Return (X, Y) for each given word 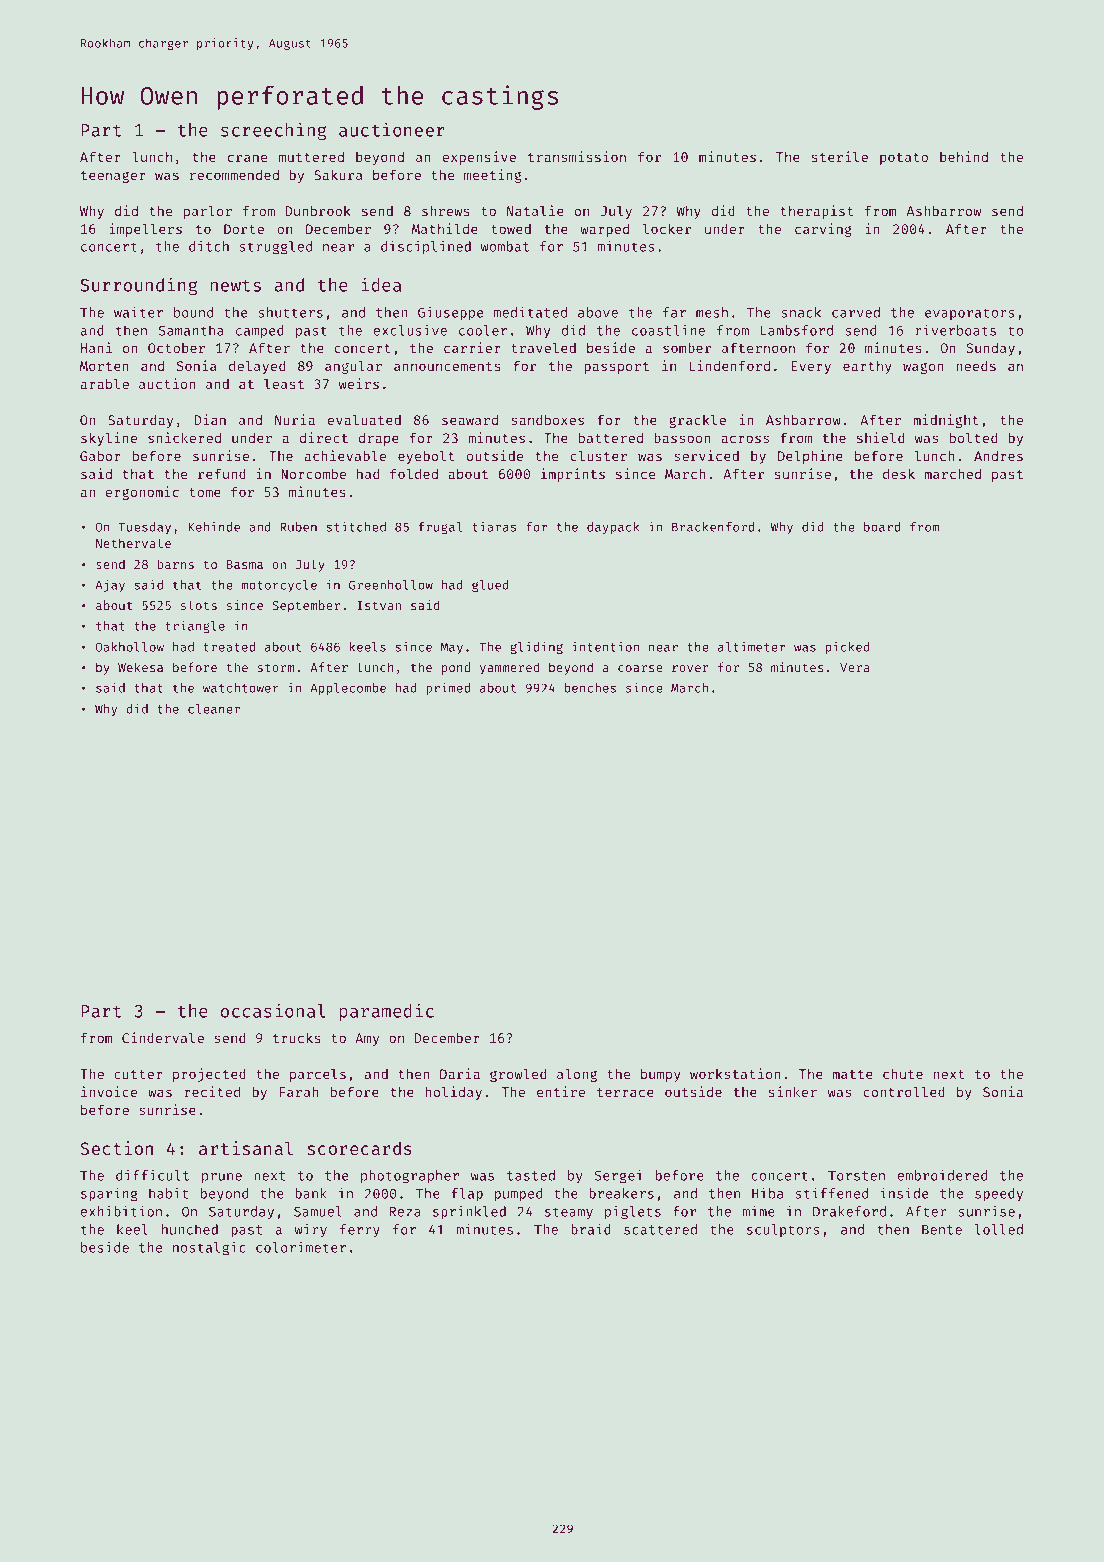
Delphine (810, 457)
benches (590, 688)
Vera (855, 667)
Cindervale (163, 1037)
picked (848, 648)
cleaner (214, 709)
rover (690, 668)
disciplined (426, 248)
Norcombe (313, 473)
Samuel (318, 1211)
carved (856, 312)
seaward (470, 419)
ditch (209, 246)
